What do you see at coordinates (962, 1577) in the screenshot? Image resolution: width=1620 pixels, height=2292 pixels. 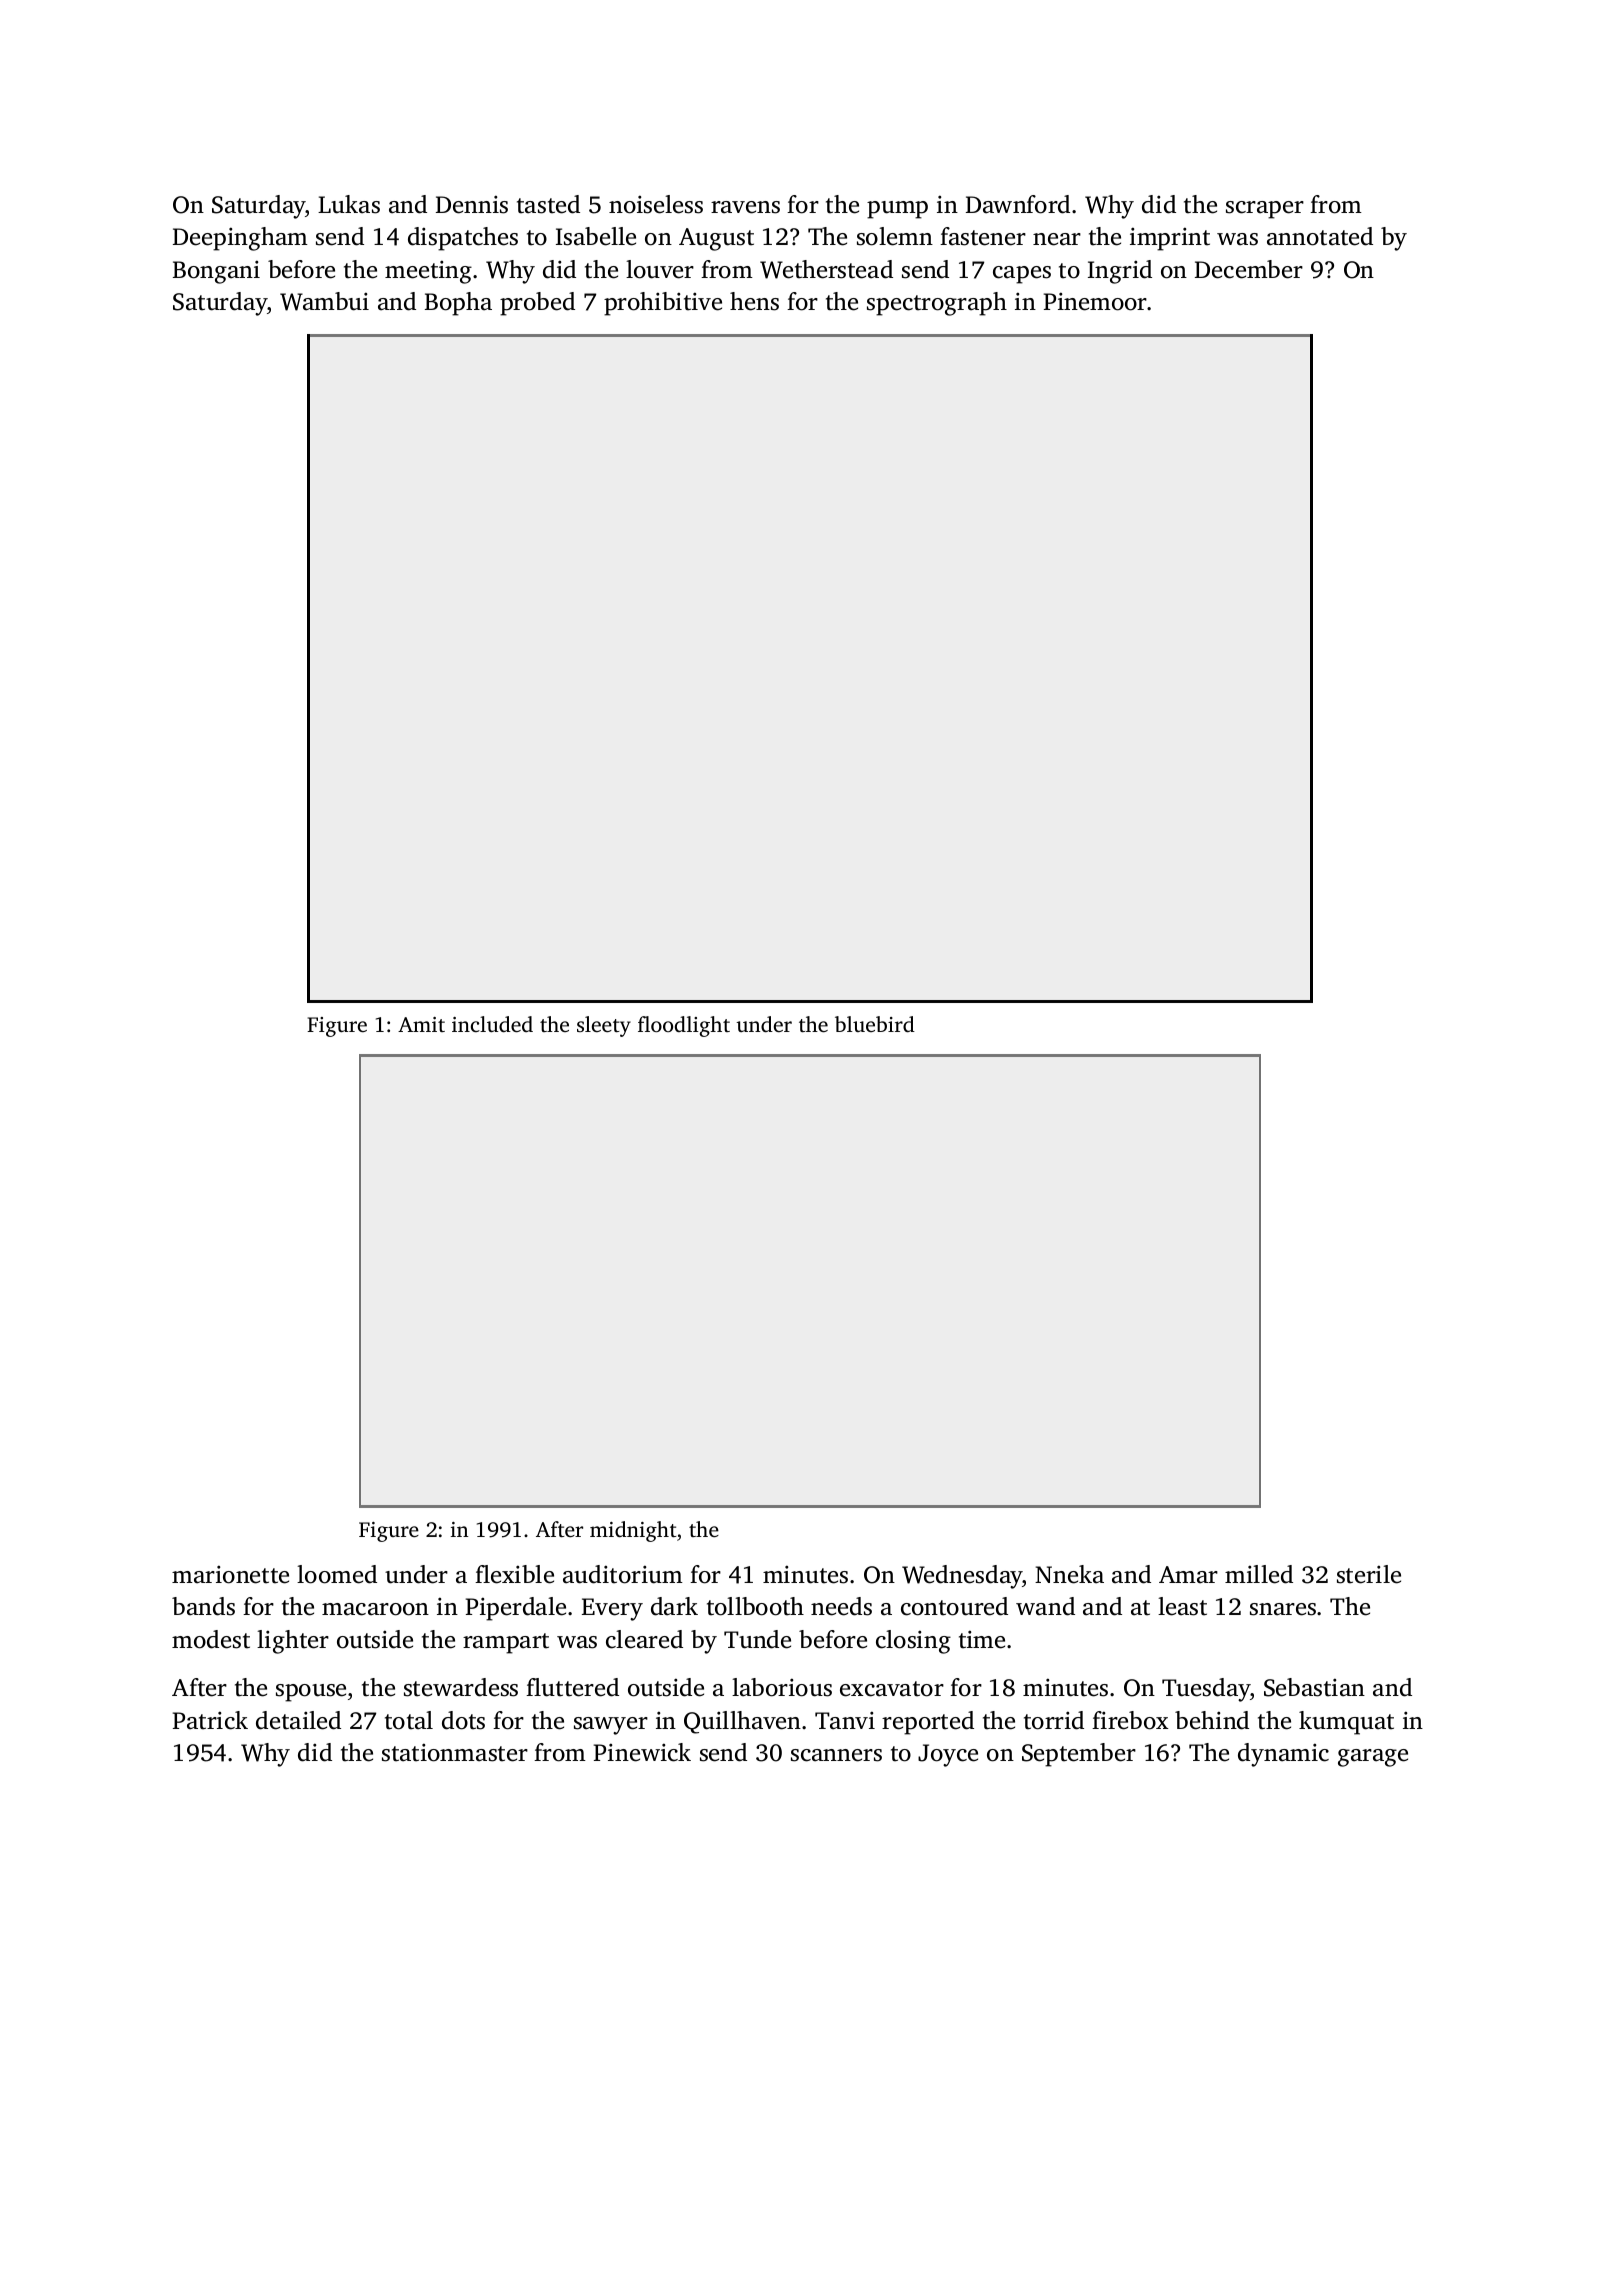 I see `Wednesday` at bounding box center [962, 1577].
